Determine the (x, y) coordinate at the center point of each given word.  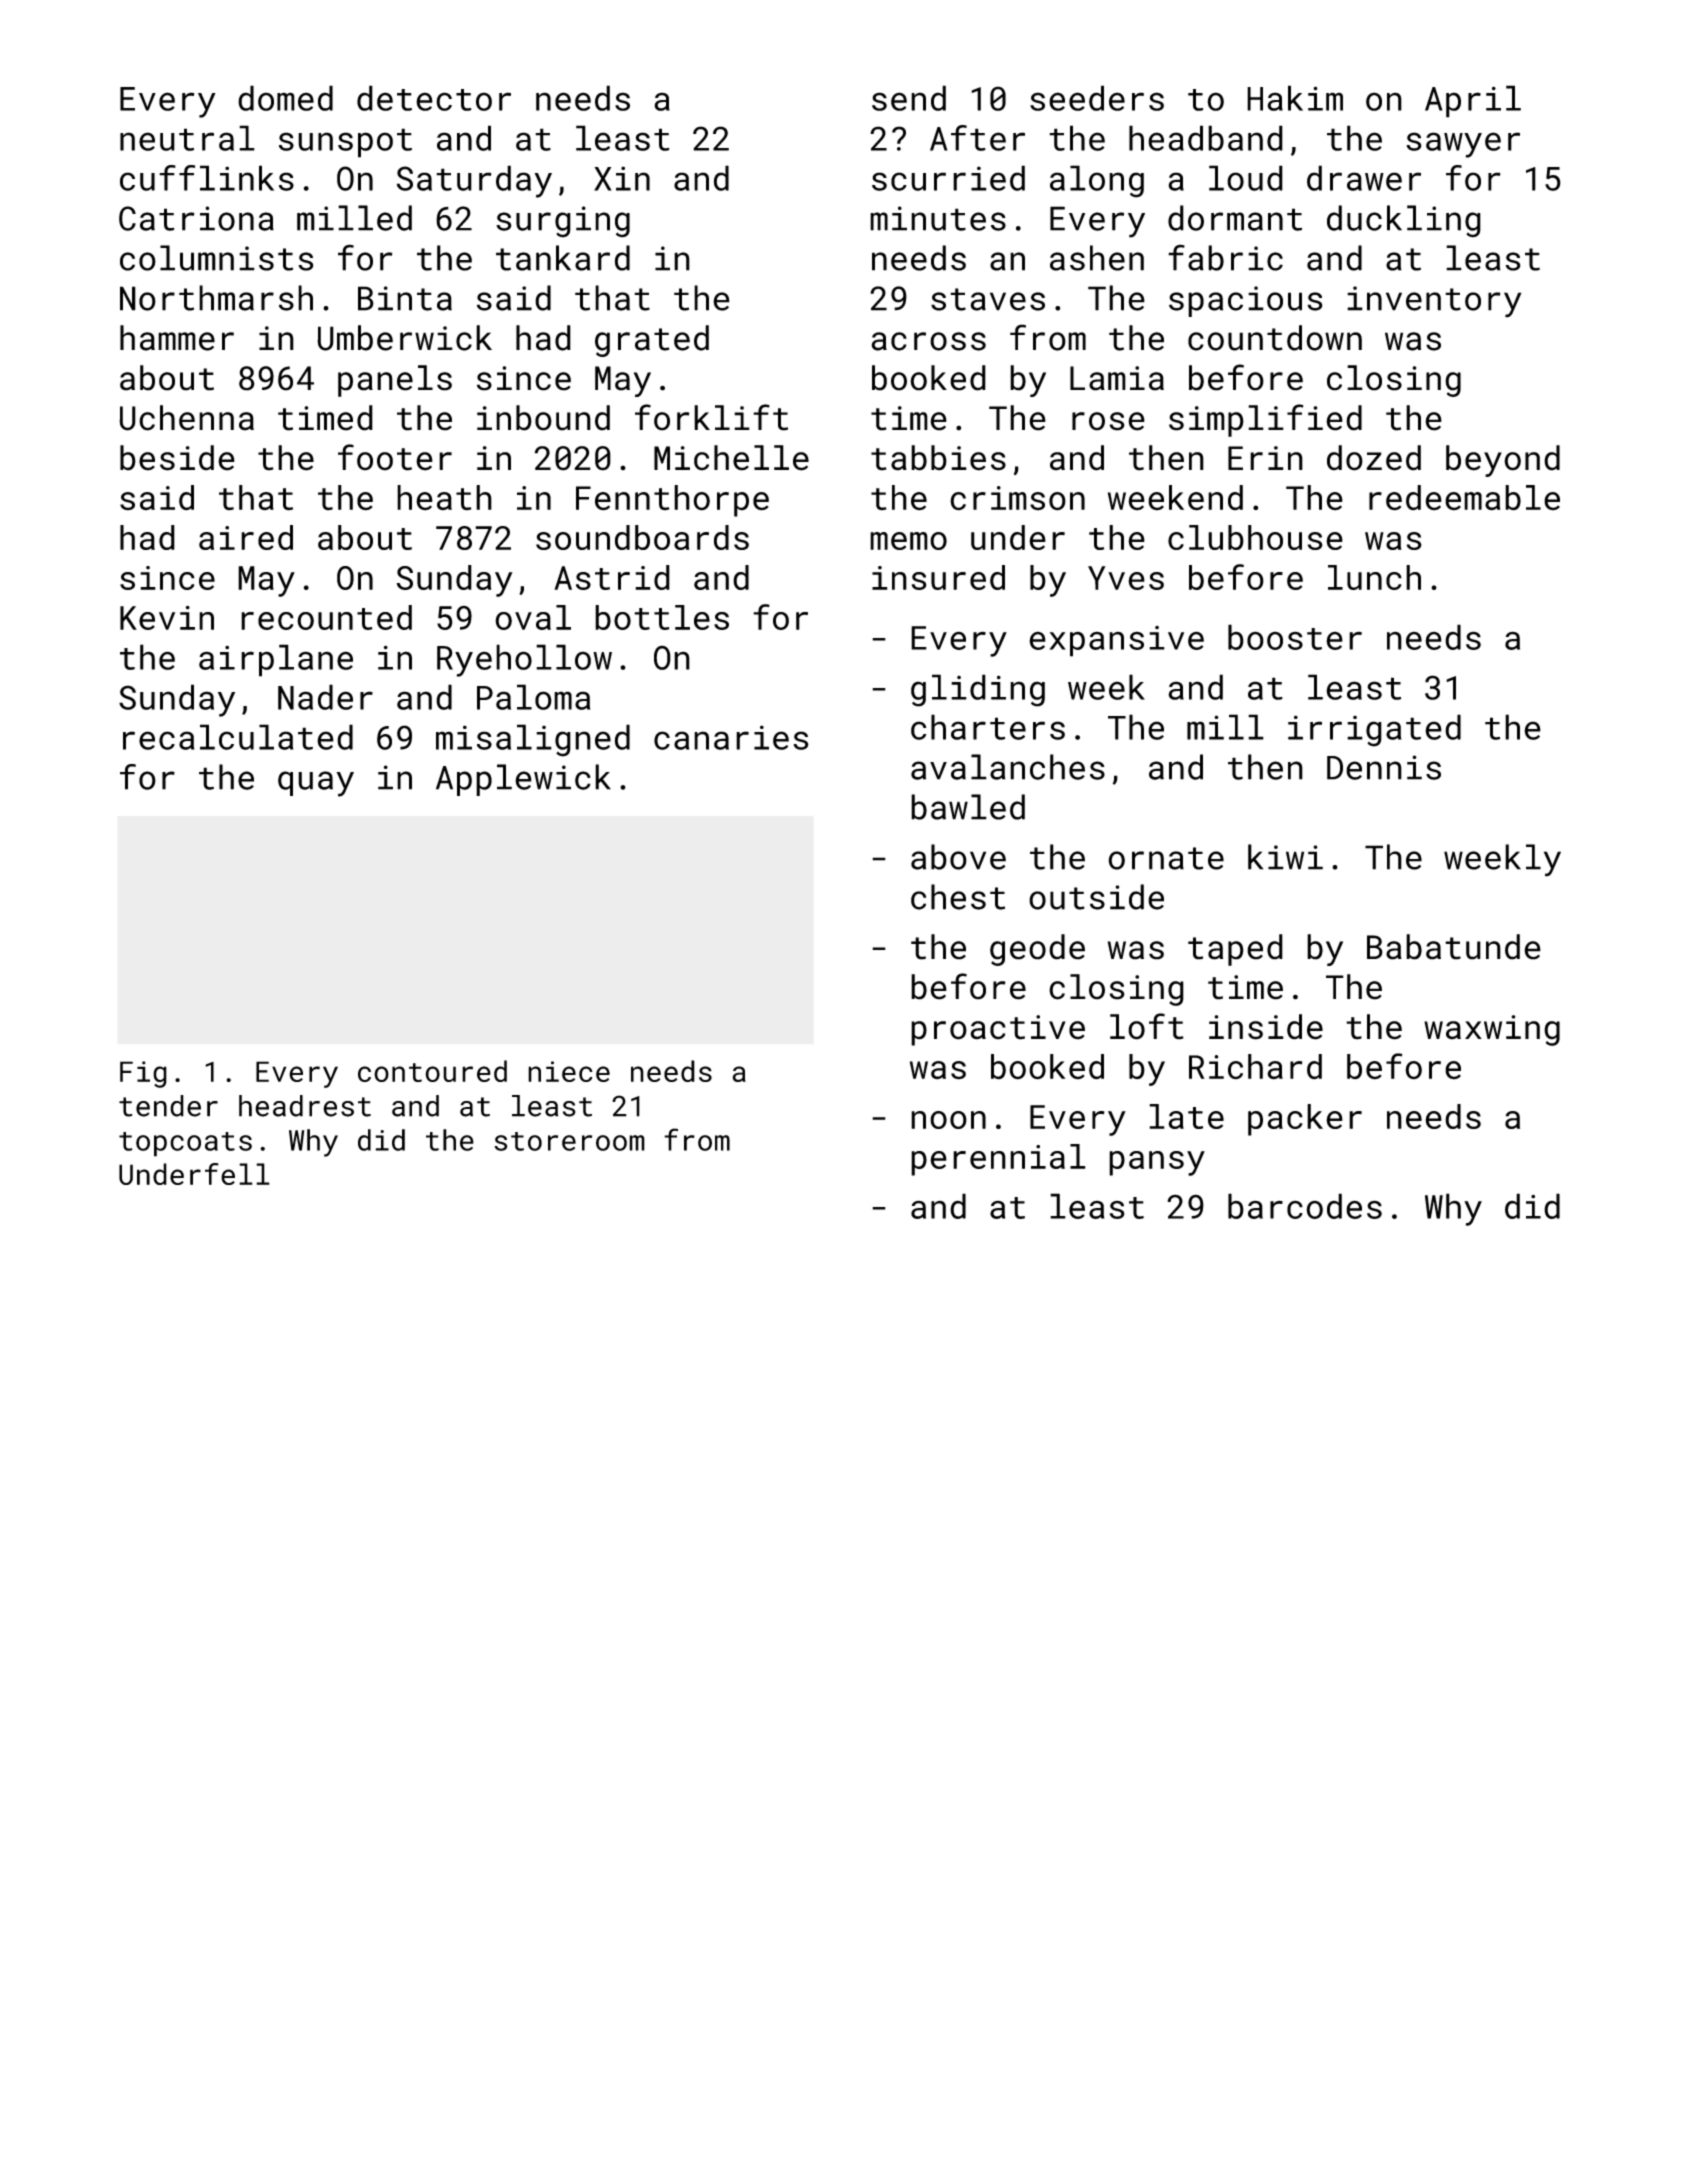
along (1097, 181)
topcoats (185, 1144)
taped (1235, 950)
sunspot (345, 143)
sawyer (1463, 145)
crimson (1017, 498)
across (928, 341)
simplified (1265, 420)
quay (316, 784)
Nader (325, 697)
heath (444, 498)
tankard (563, 258)
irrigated (1374, 730)
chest (958, 897)
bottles (662, 617)
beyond (1503, 461)
